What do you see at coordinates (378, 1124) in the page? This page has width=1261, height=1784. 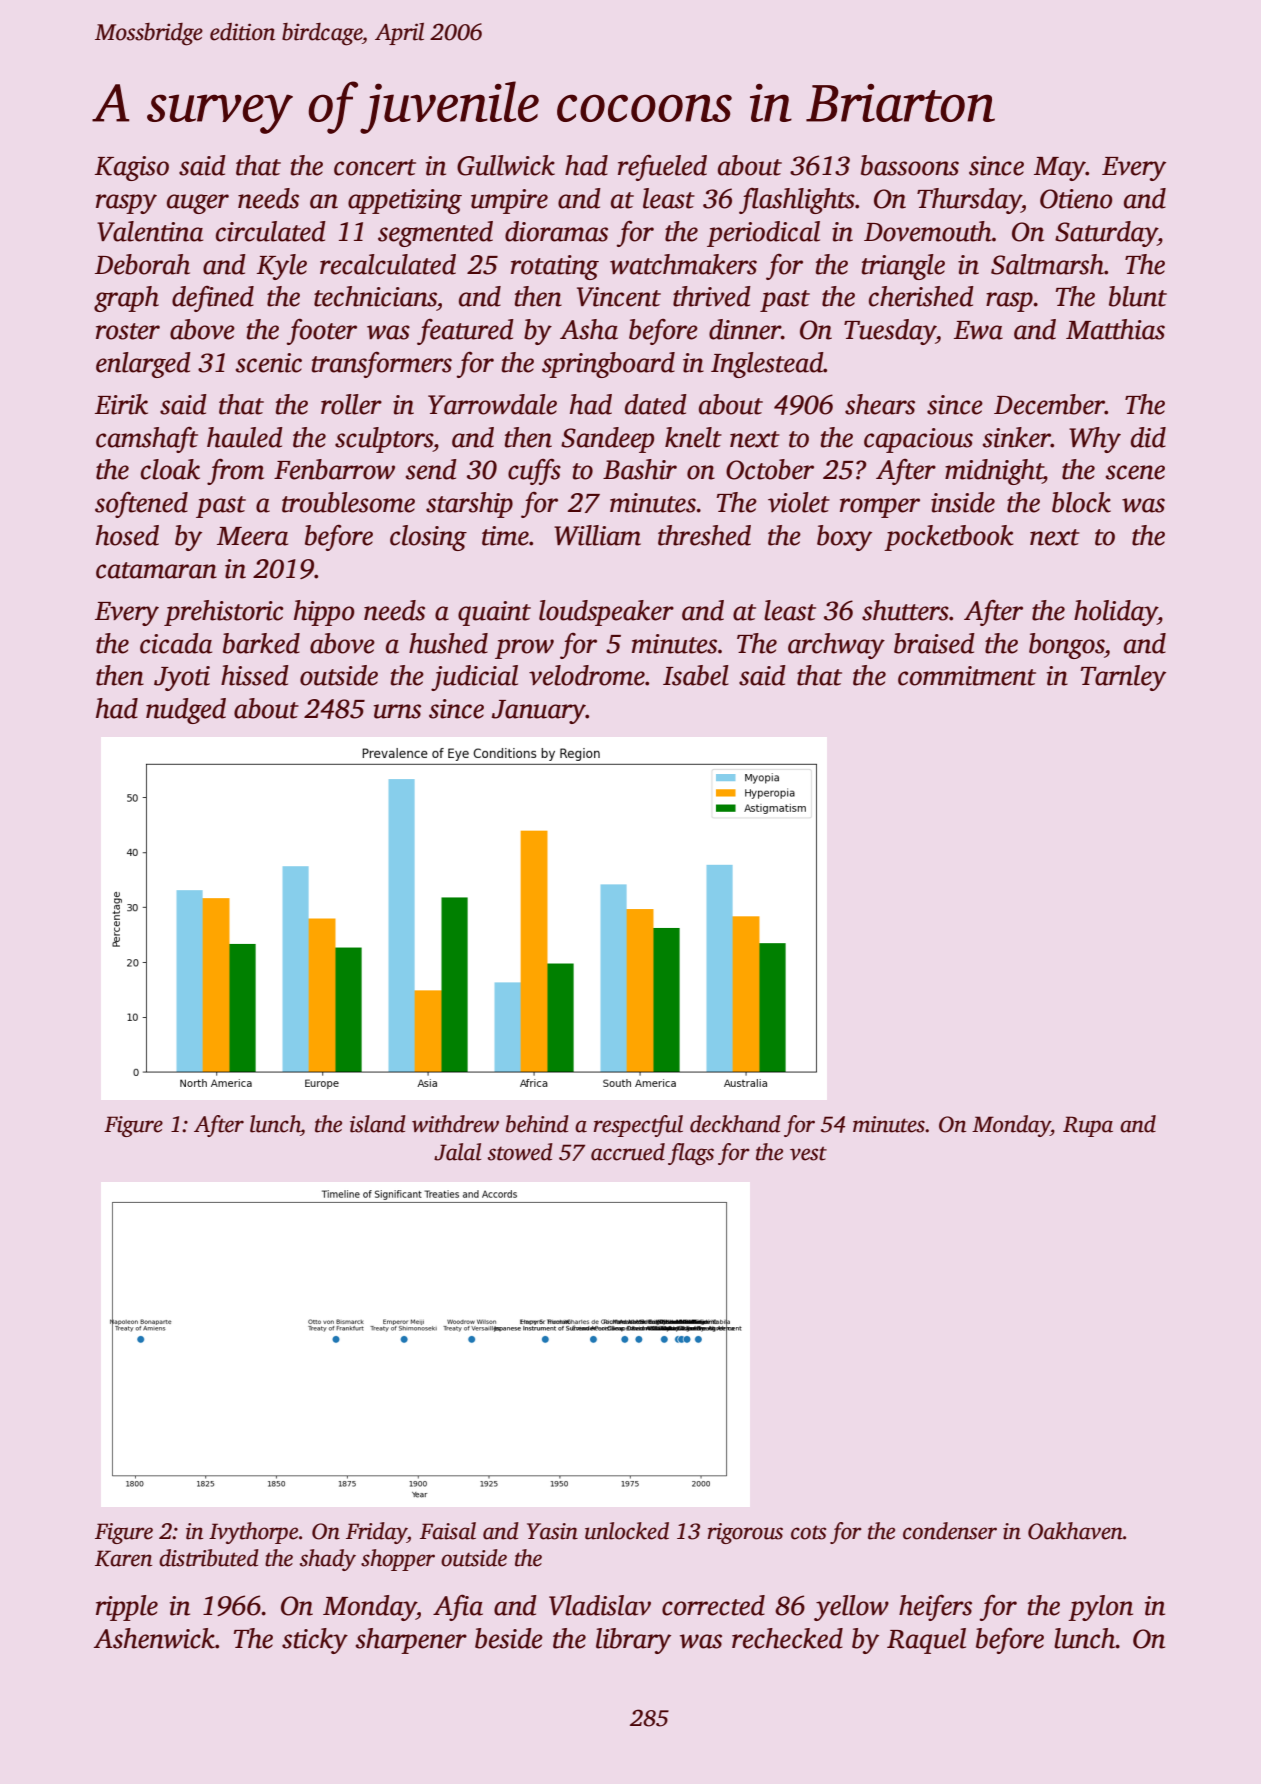 I see `island` at bounding box center [378, 1124].
